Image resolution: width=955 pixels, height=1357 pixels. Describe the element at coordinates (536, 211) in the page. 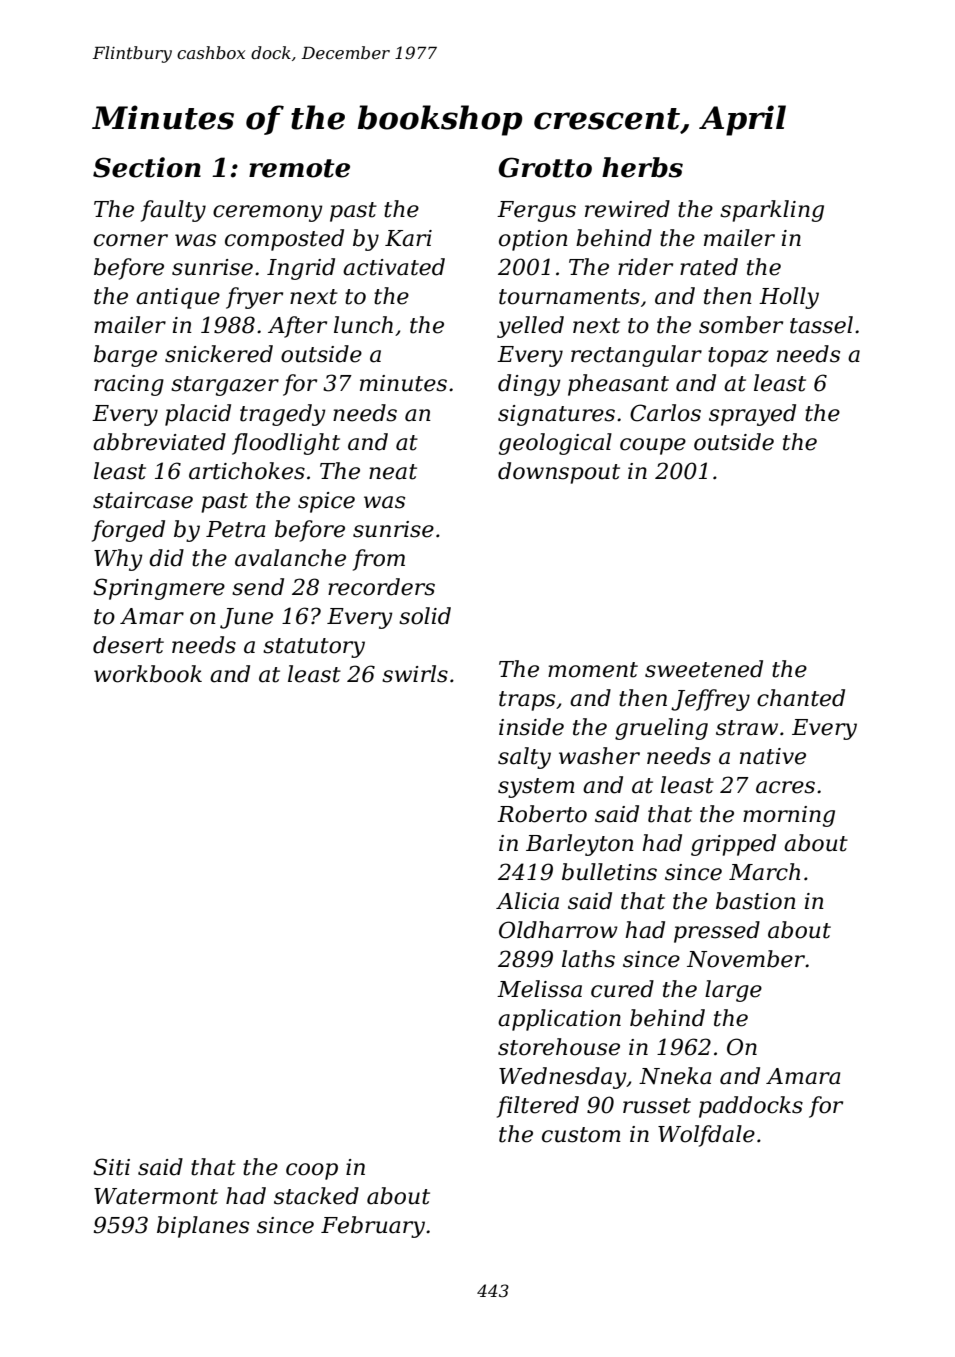

I see `Fergus` at that location.
